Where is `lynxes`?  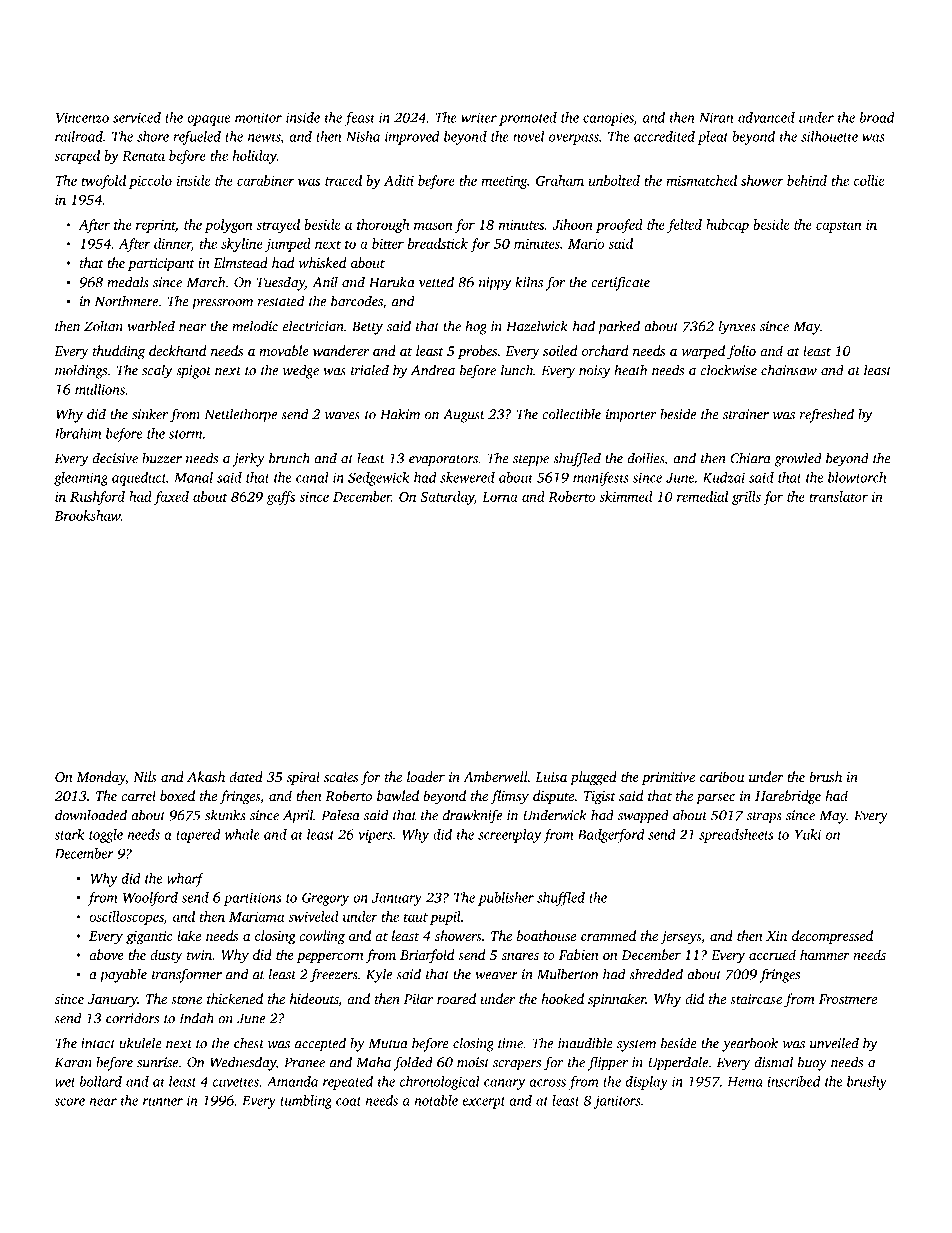
lynxes is located at coordinates (737, 327).
